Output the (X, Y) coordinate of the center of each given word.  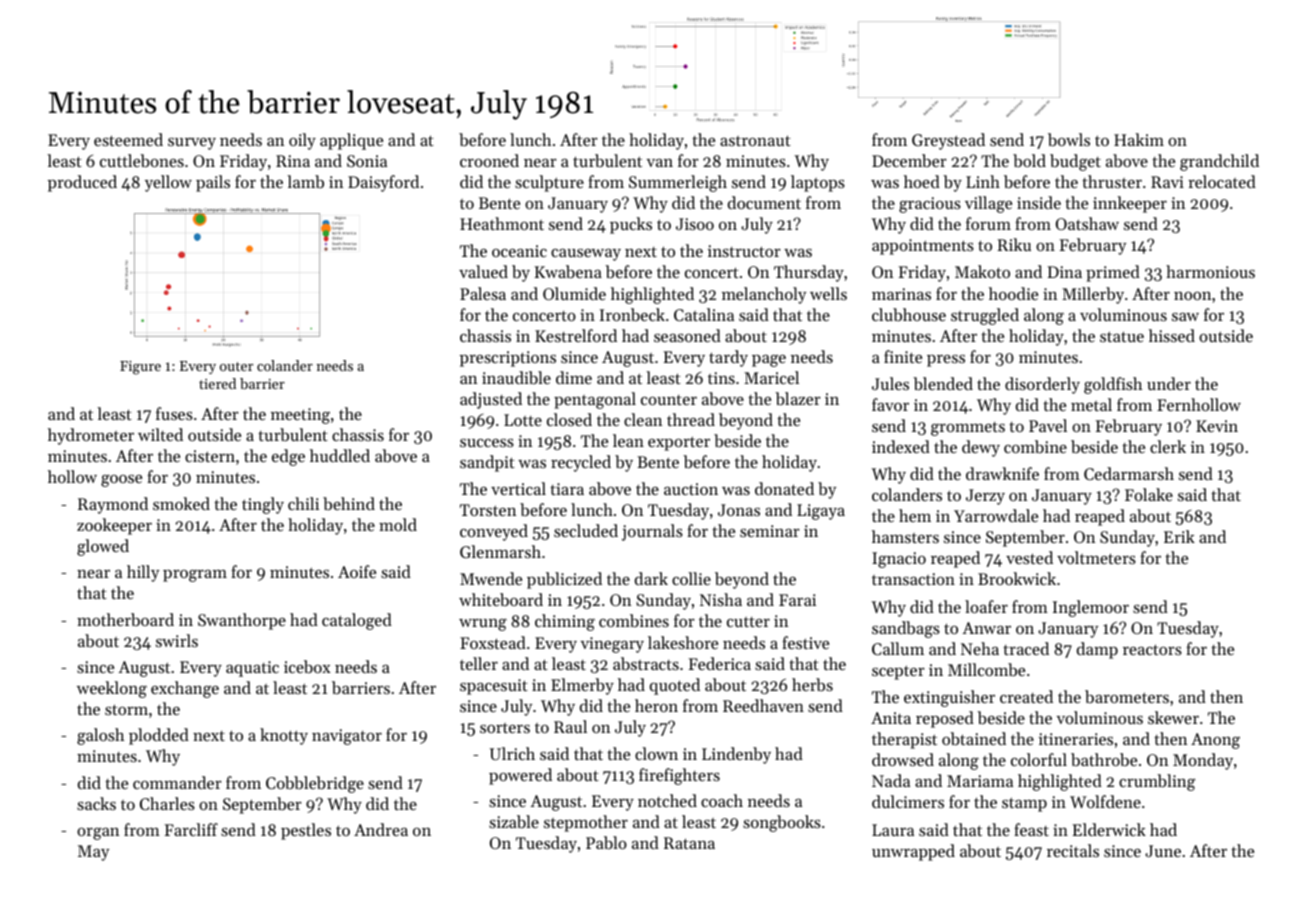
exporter (679, 443)
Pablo (606, 842)
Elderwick (1109, 829)
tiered (217, 383)
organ (98, 833)
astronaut (755, 140)
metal (1091, 404)
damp (1097, 650)
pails (213, 183)
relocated (1222, 181)
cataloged (357, 621)
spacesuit (494, 687)
